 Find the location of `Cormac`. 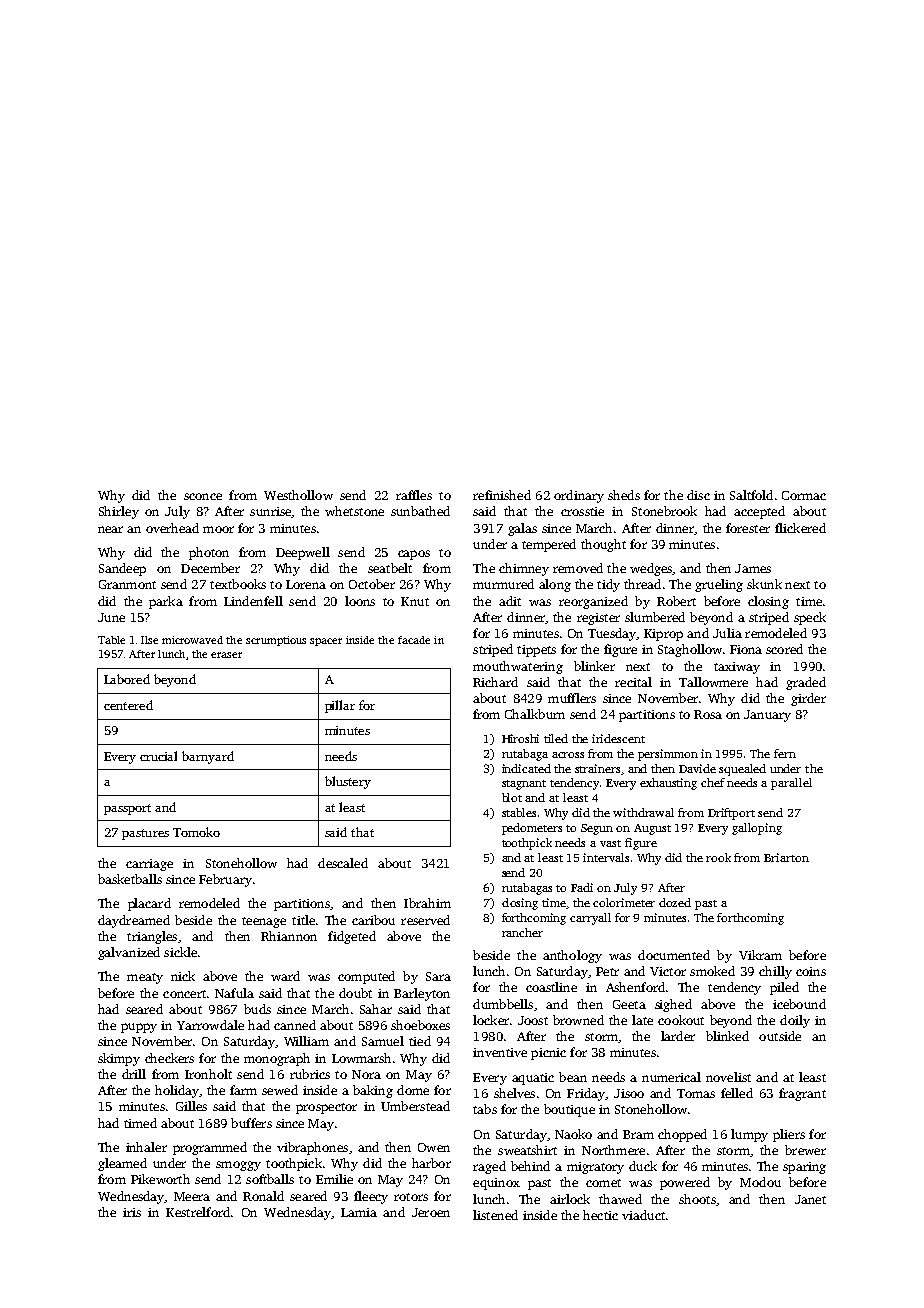

Cormac is located at coordinates (804, 495).
